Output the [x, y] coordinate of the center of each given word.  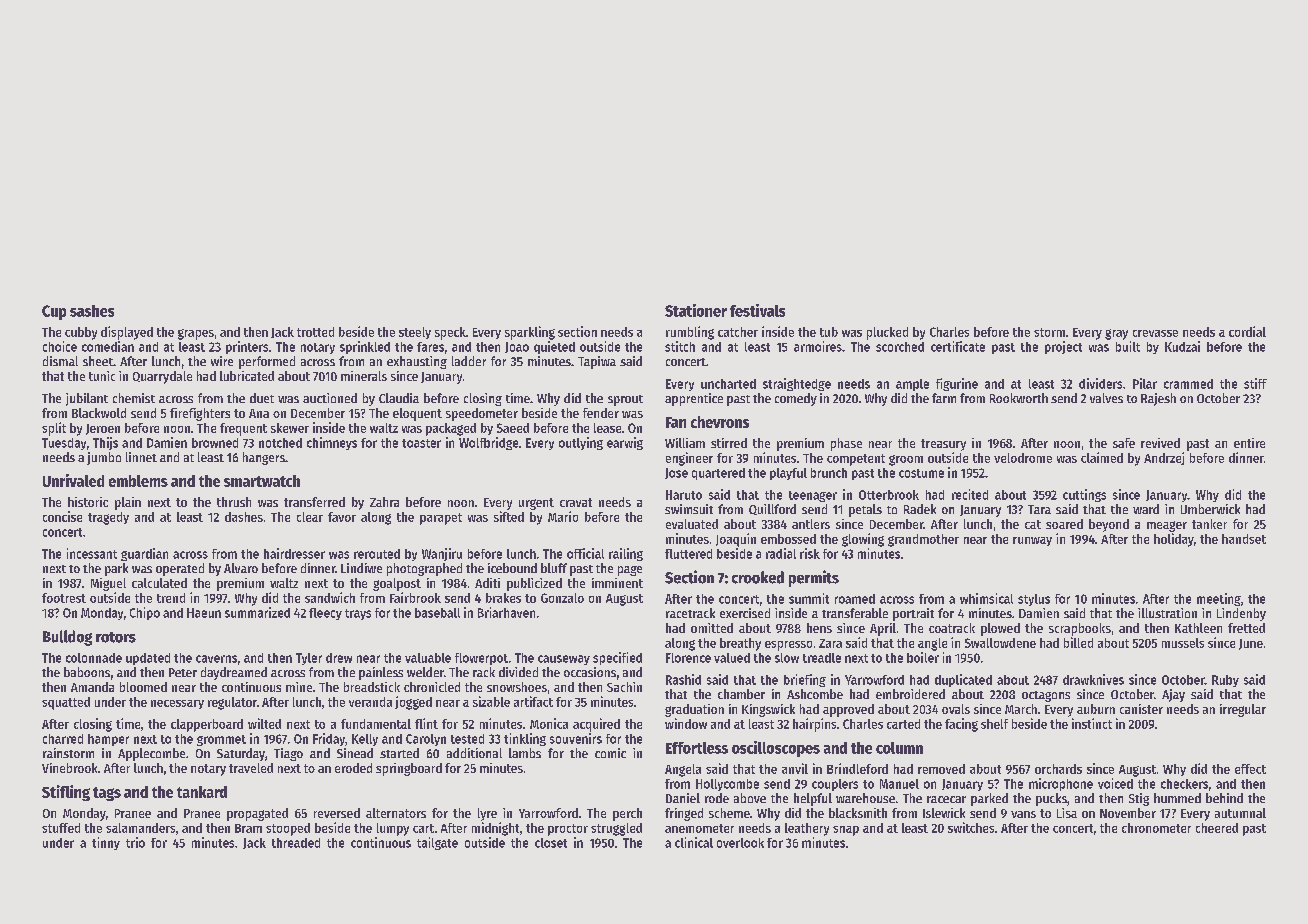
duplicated [963, 680]
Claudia [399, 398]
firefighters [200, 414]
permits [814, 578]
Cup [54, 312]
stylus [1034, 600]
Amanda [92, 687]
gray [1116, 334]
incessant [92, 553]
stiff [1255, 383]
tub [829, 332]
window [686, 723]
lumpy [393, 829]
